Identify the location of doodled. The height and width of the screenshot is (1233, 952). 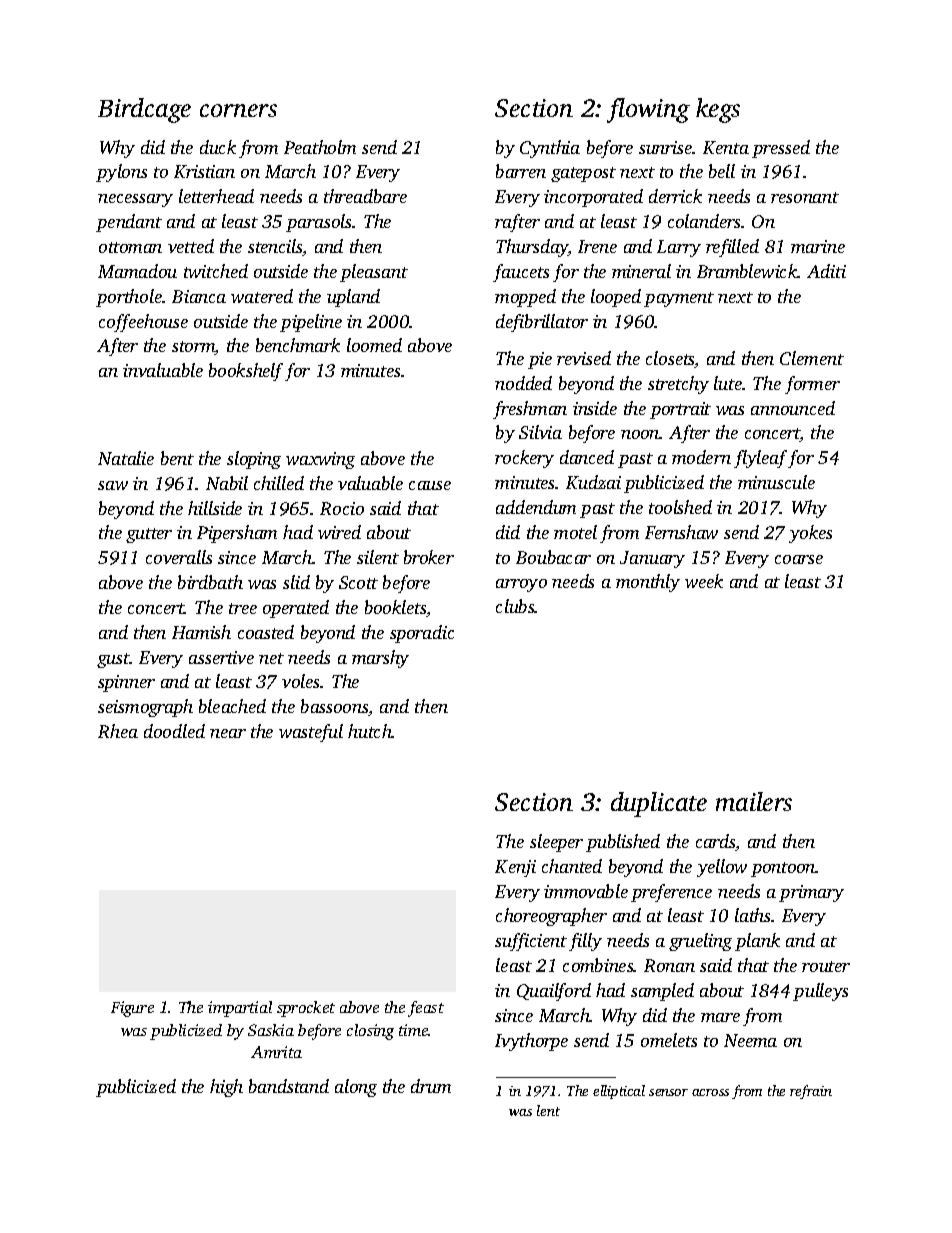
(174, 731).
